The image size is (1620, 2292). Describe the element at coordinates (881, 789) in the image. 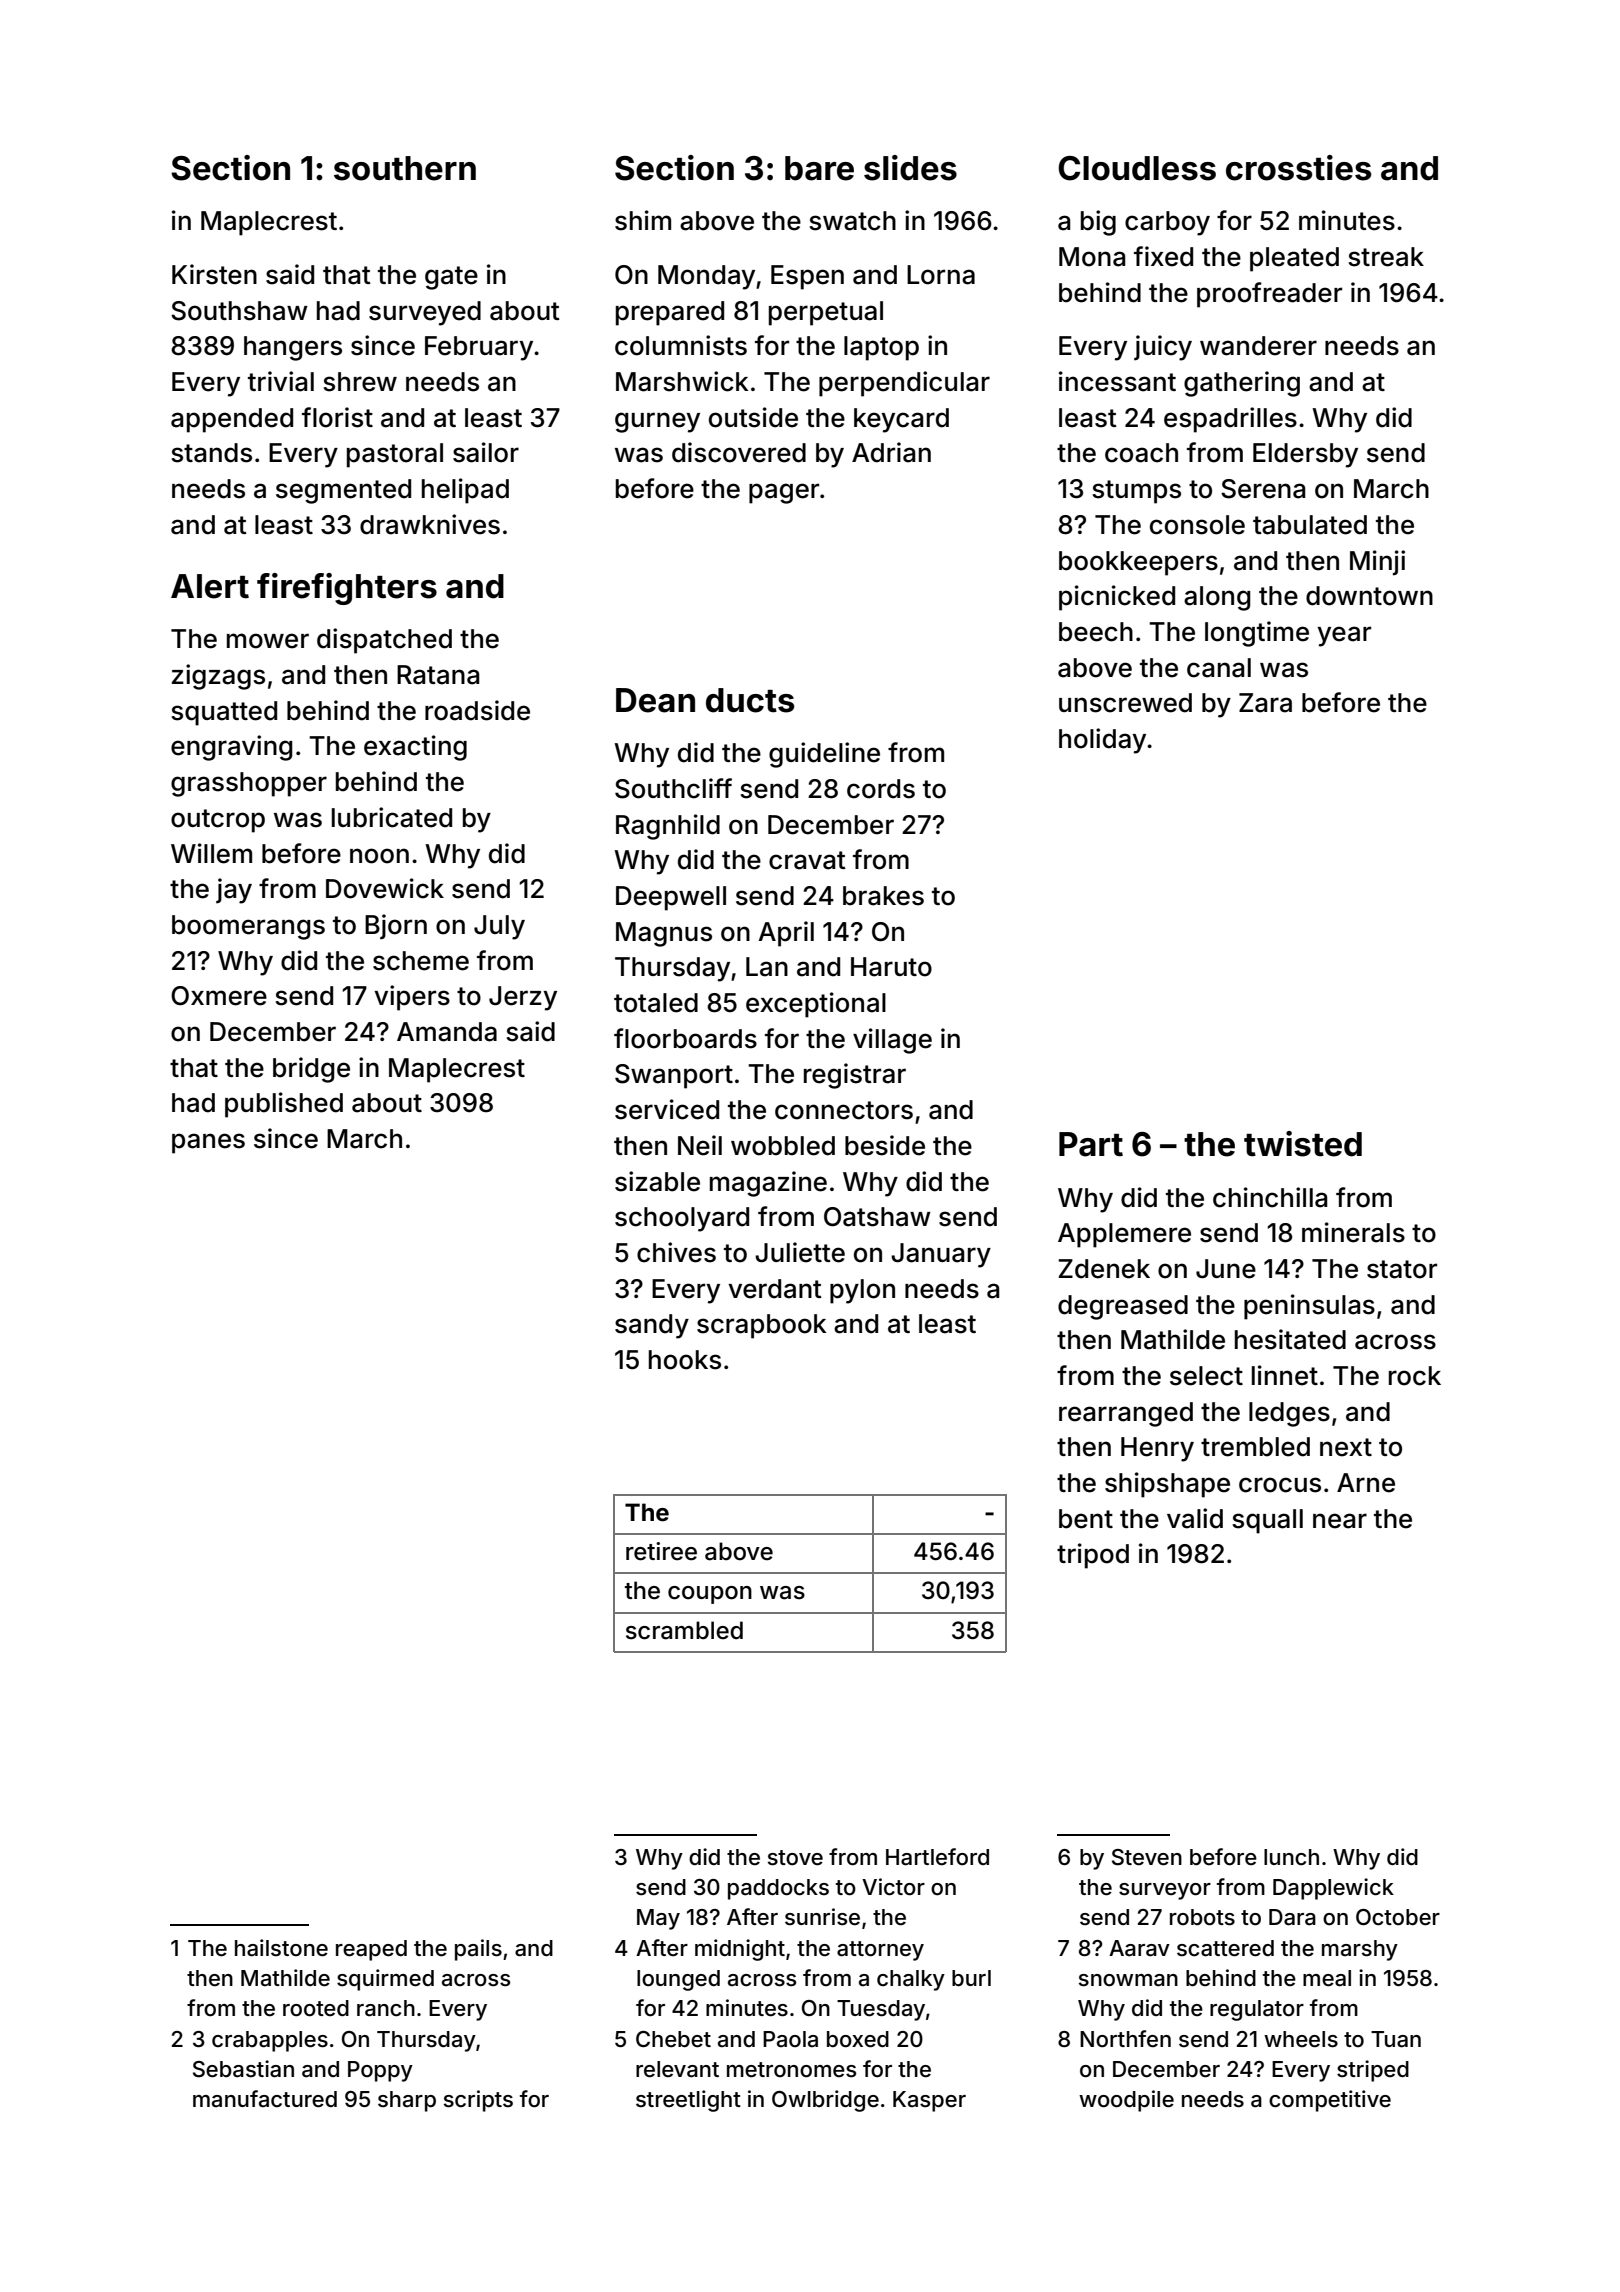

I see `cords` at that location.
